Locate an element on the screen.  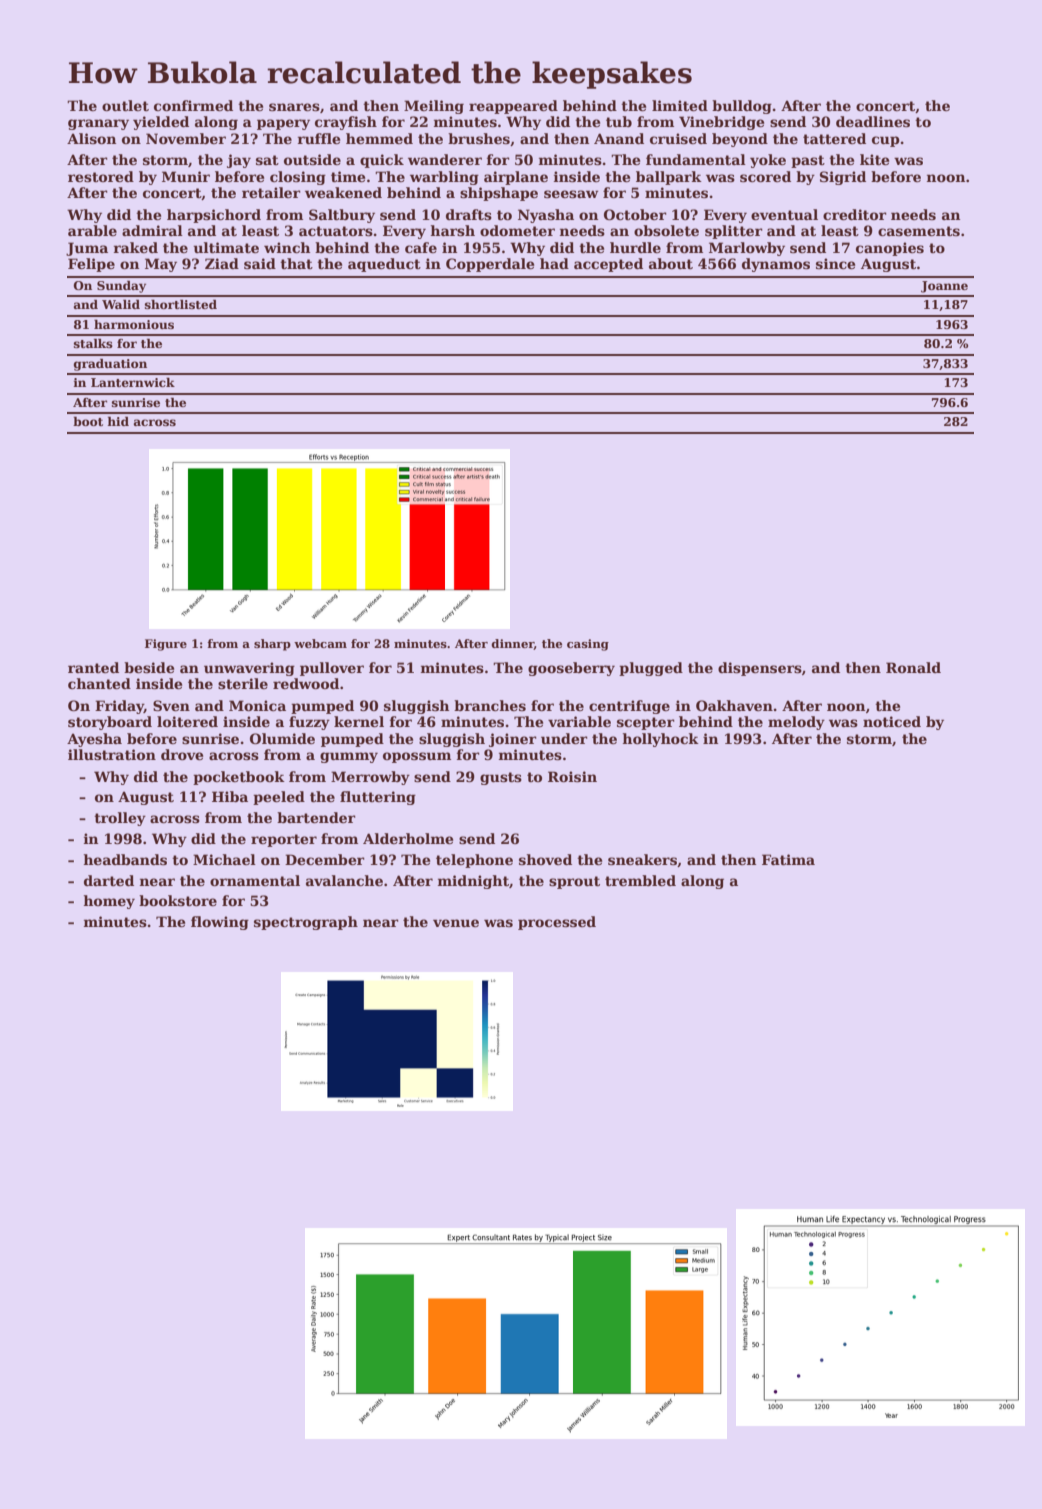
processed is located at coordinates (557, 923).
